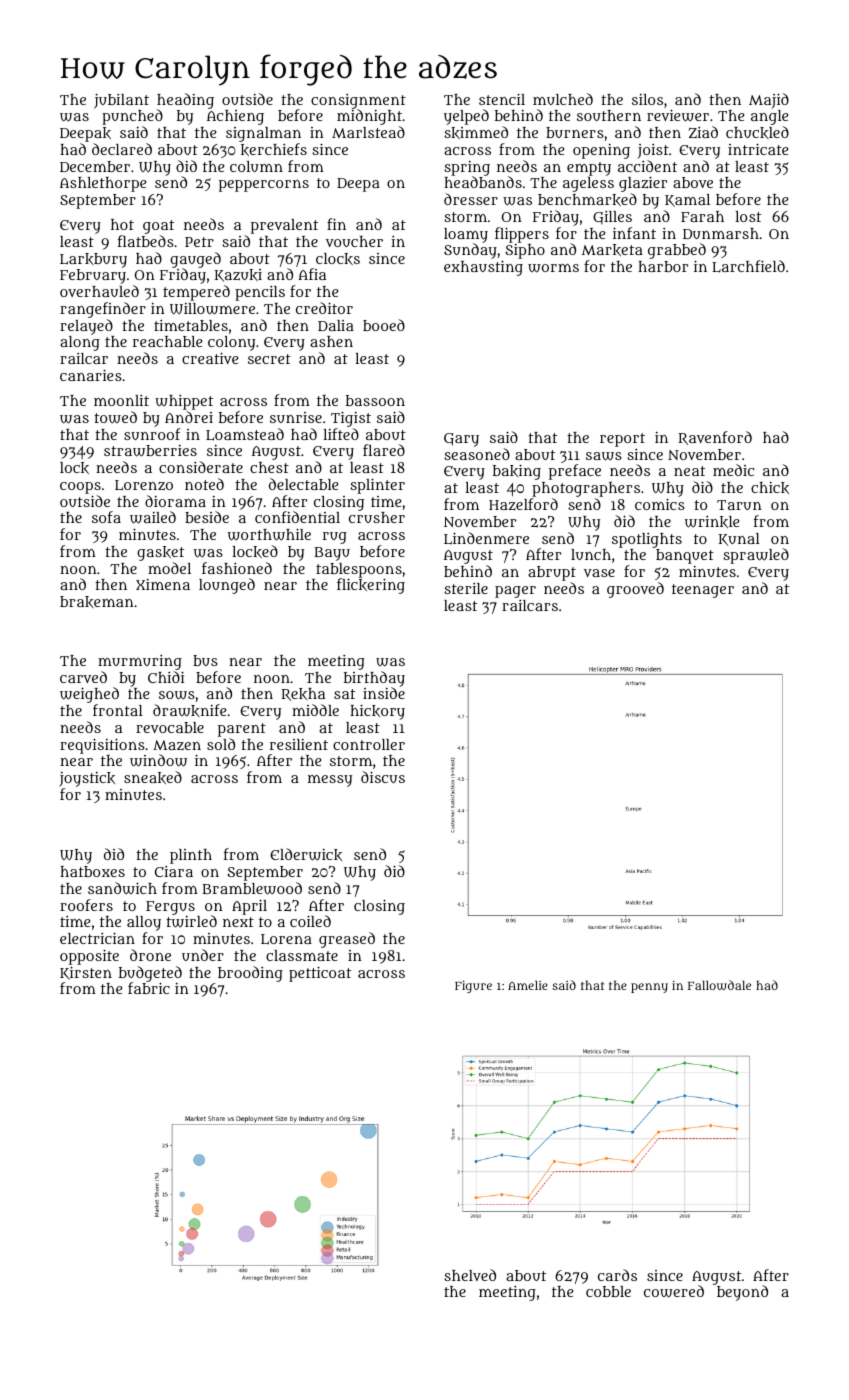 The image size is (849, 1400). What do you see at coordinates (149, 988) in the screenshot?
I see `fabric` at bounding box center [149, 988].
